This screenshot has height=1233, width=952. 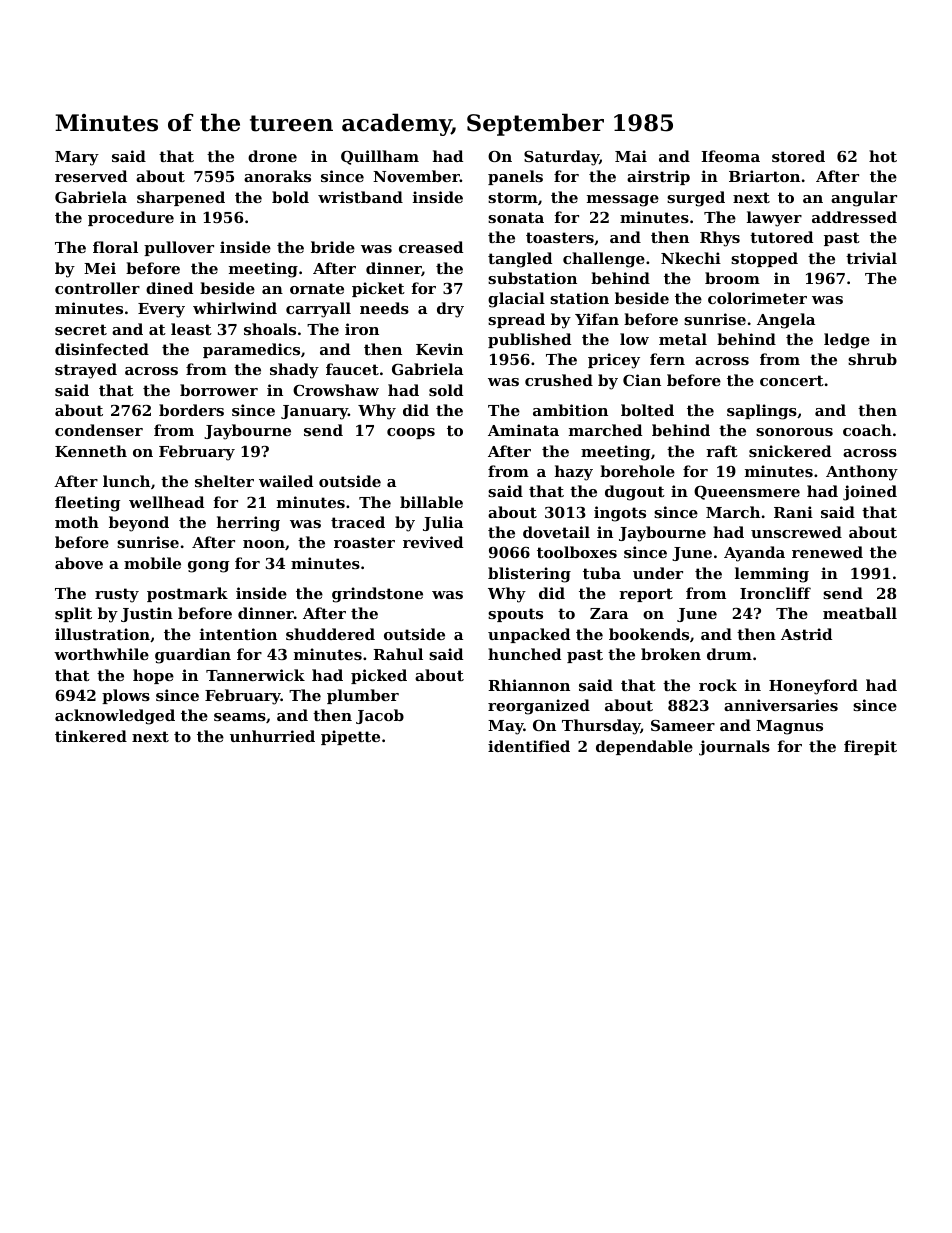 What do you see at coordinates (883, 156) in the screenshot?
I see `hot` at bounding box center [883, 156].
